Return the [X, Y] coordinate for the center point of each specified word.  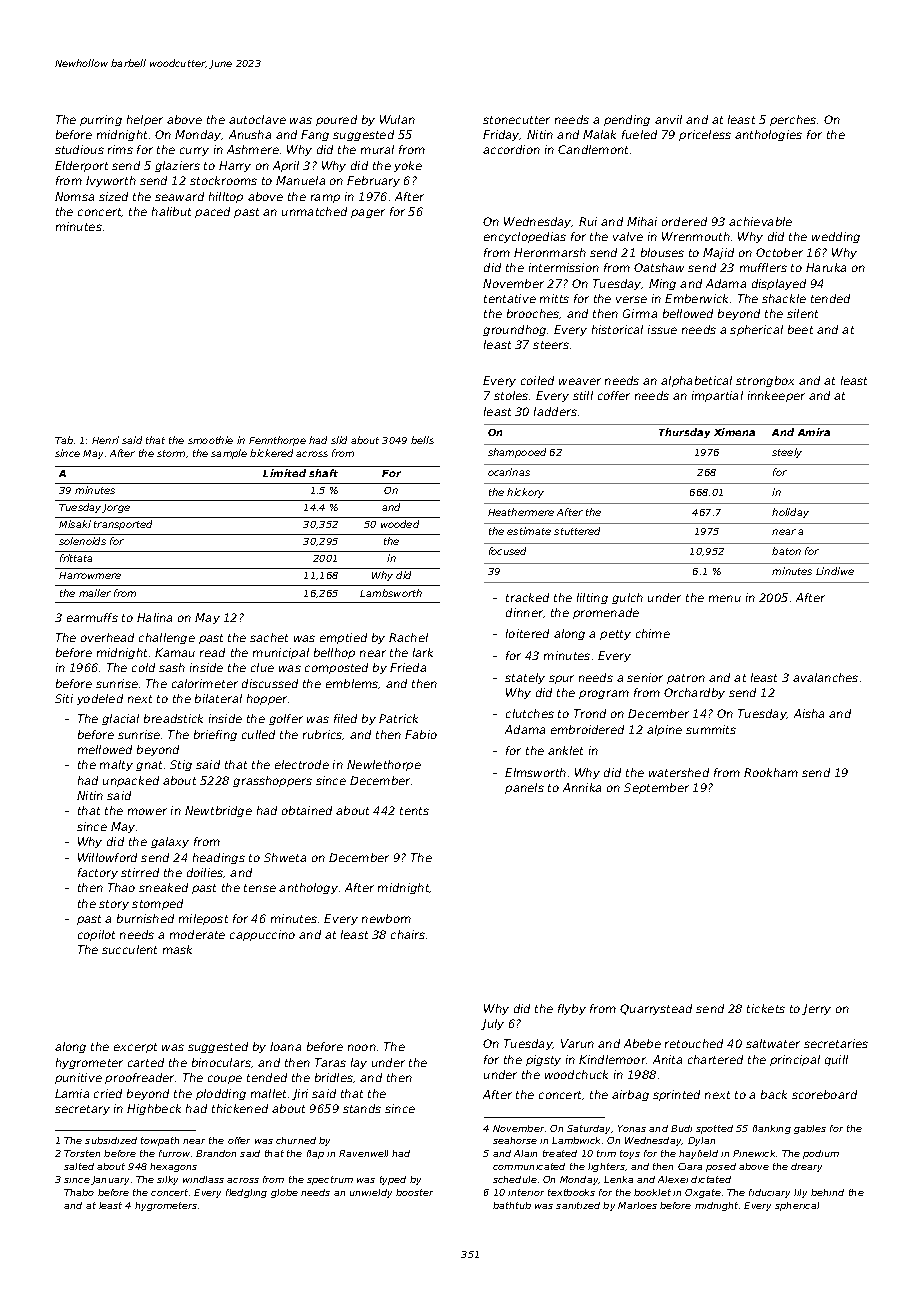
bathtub [512, 1205]
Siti [64, 698]
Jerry [816, 1009]
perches [793, 120]
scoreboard [824, 1094]
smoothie [210, 440]
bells [422, 440]
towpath [160, 1141]
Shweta [285, 857]
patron [686, 679]
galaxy [170, 842]
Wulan [397, 119]
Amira [814, 432]
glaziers [177, 166]
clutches [530, 713]
